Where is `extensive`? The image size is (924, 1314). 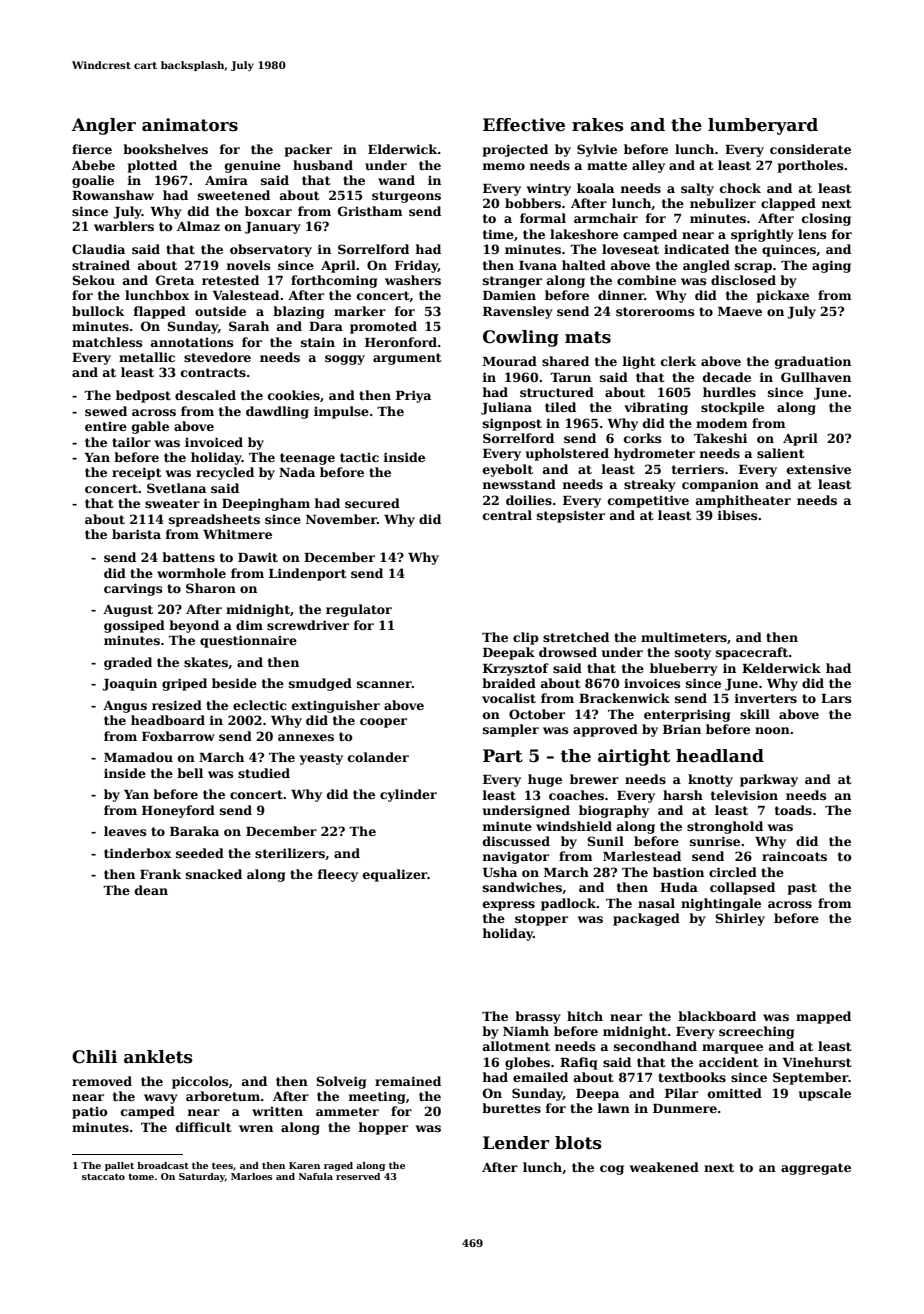 extensive is located at coordinates (819, 469).
